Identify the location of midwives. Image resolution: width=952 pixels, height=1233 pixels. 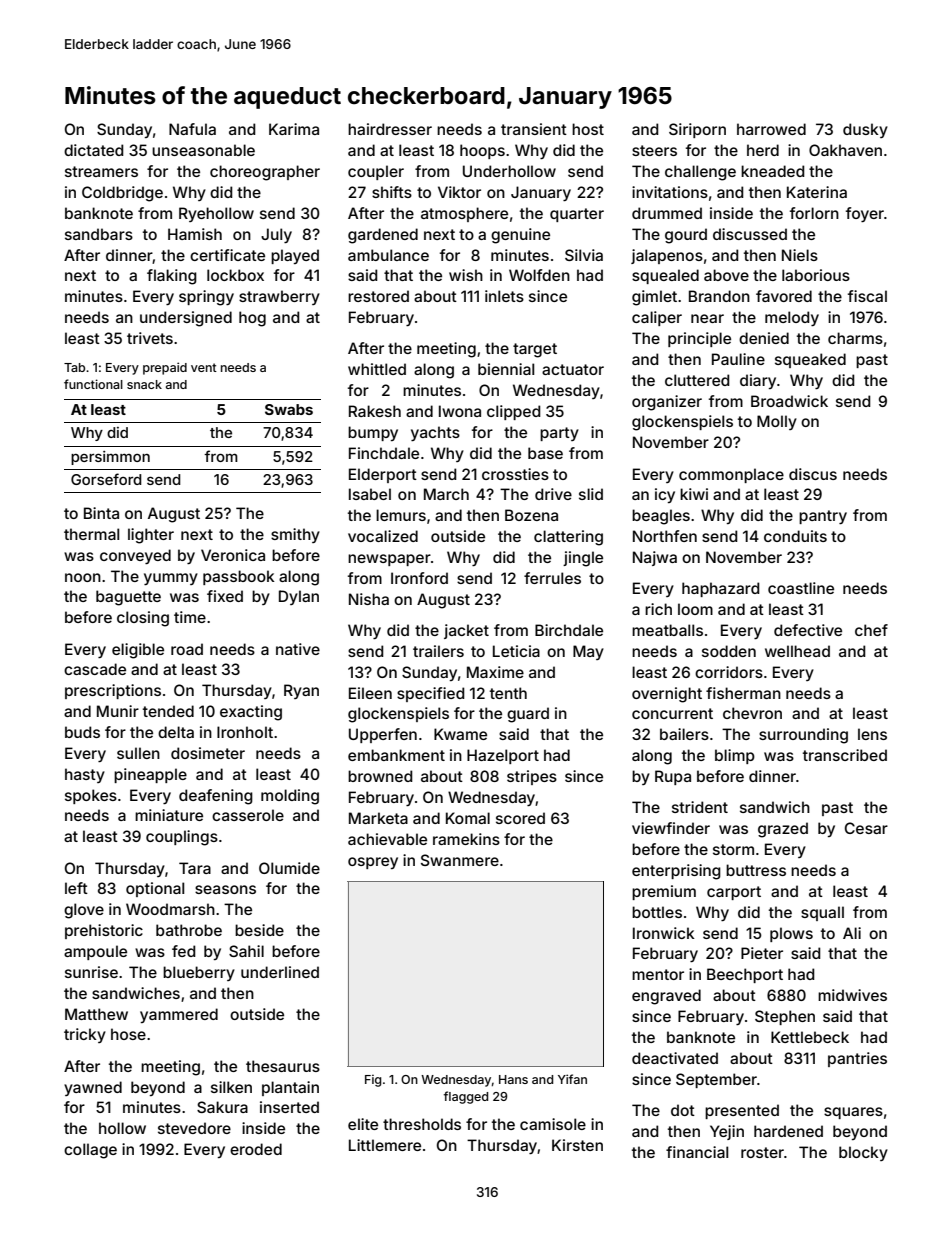
(852, 995).
